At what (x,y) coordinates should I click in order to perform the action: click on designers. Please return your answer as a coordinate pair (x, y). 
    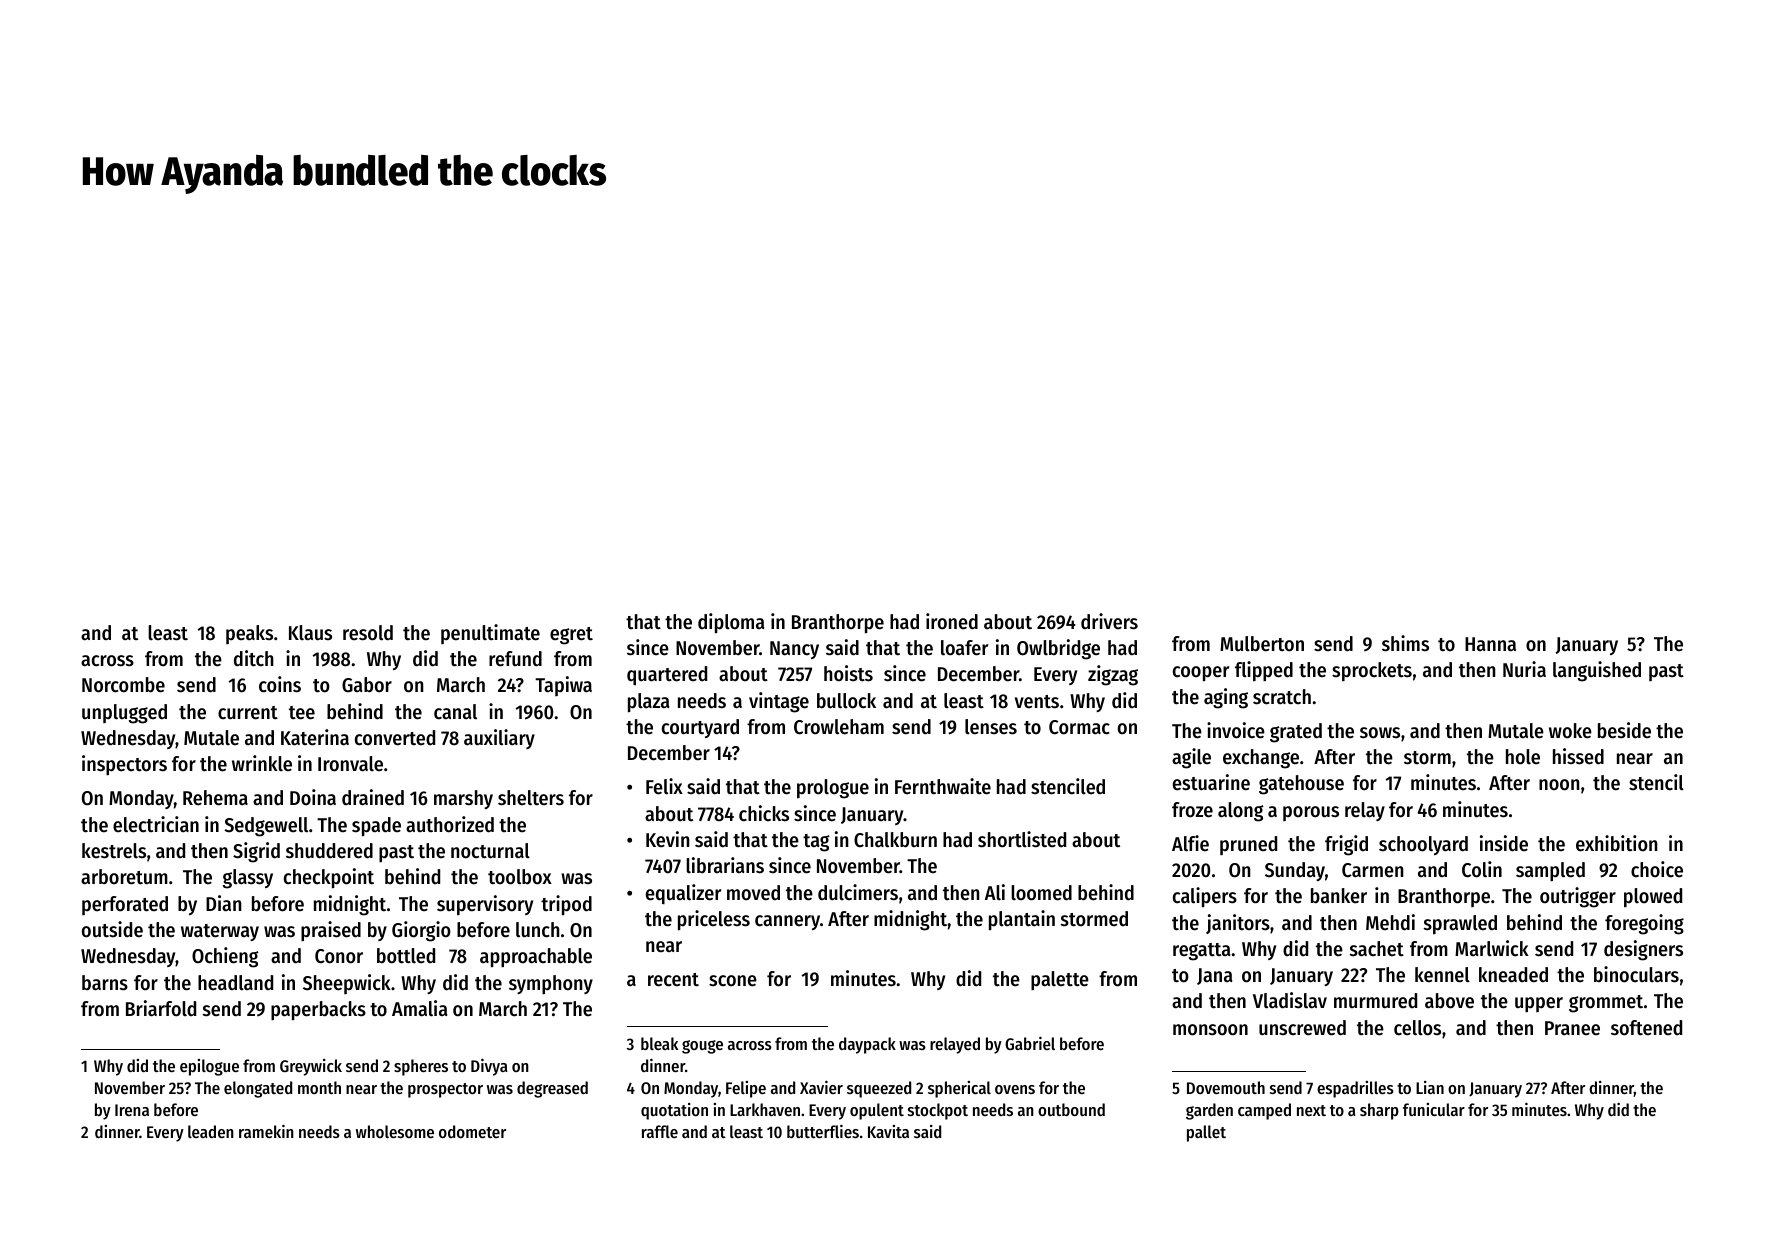
    Looking at the image, I should click on (1643, 950).
